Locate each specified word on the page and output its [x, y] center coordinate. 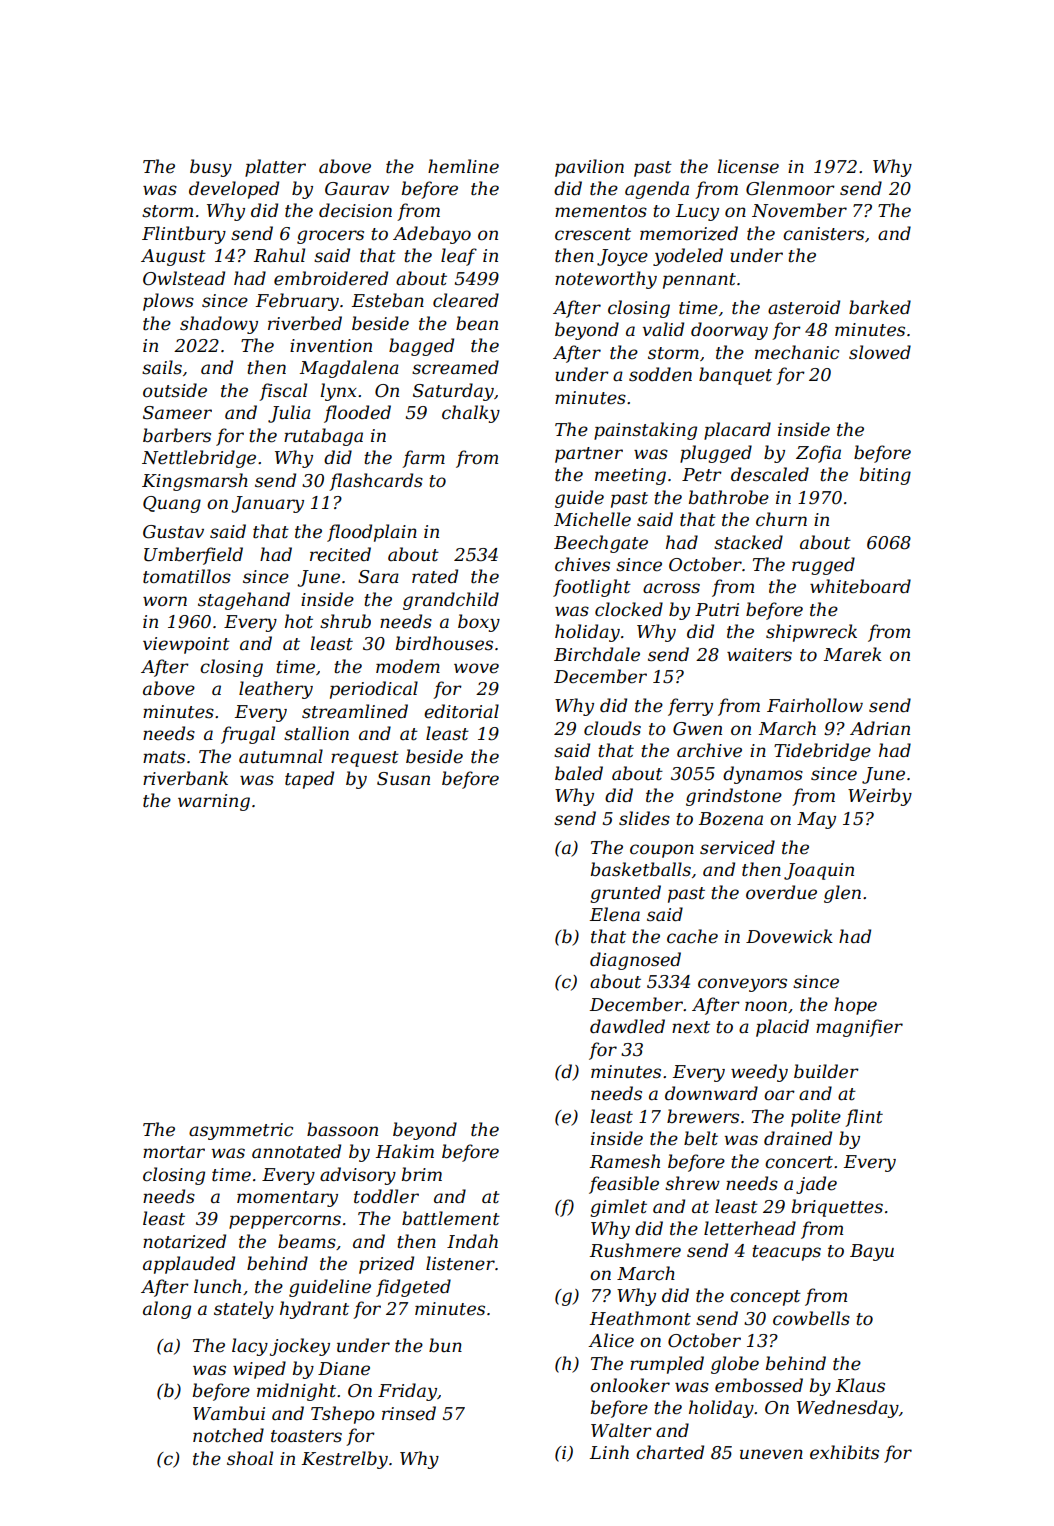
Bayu [872, 1252]
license [748, 166]
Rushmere [635, 1250]
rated [435, 576]
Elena [615, 914]
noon [766, 1006]
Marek [853, 654]
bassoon [342, 1129]
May [816, 820]
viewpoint [186, 645]
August [173, 257]
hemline [463, 166]
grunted [625, 894]
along [167, 1310]
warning [214, 802]
